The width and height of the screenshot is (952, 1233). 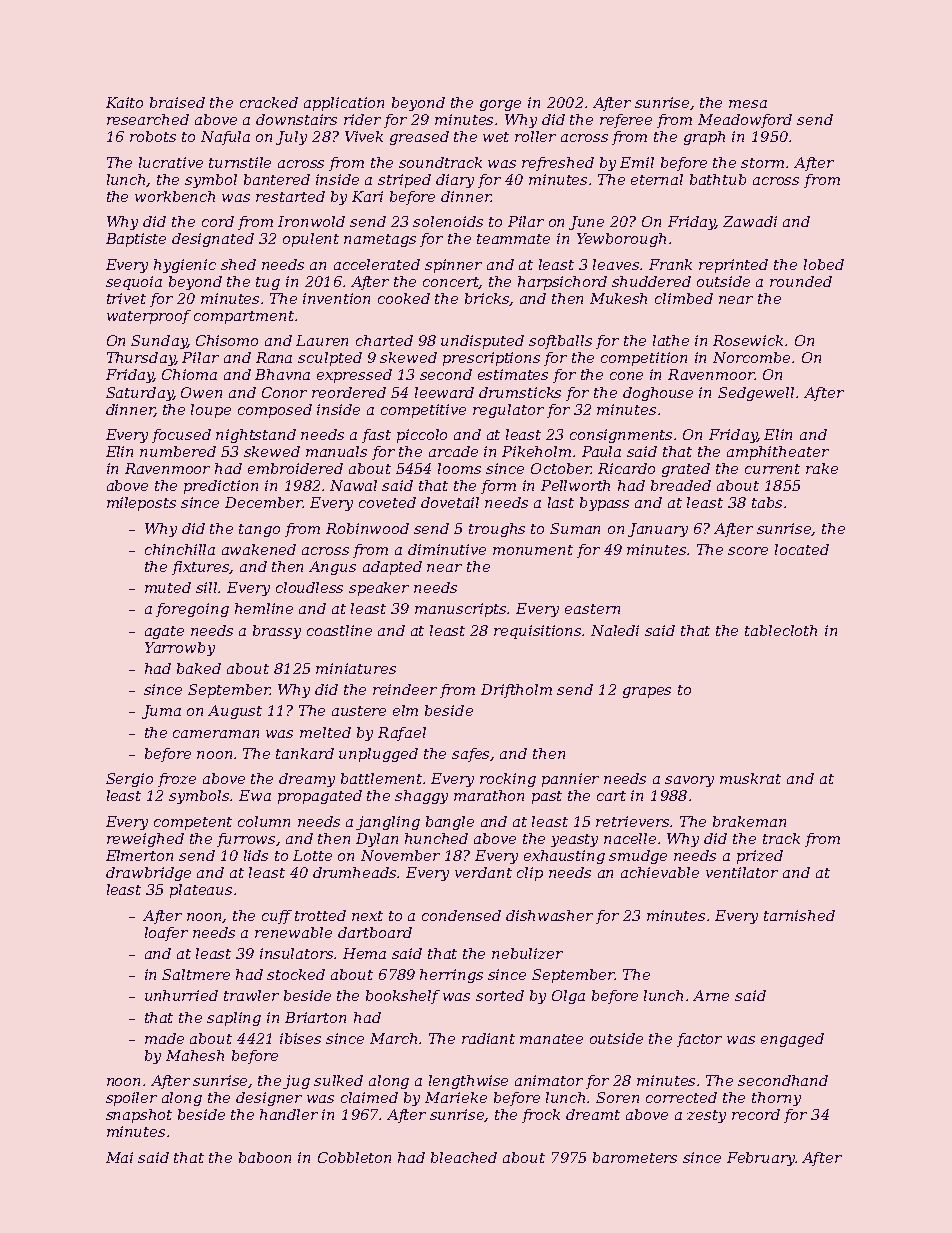 What do you see at coordinates (376, 436) in the screenshot?
I see `fast` at bounding box center [376, 436].
